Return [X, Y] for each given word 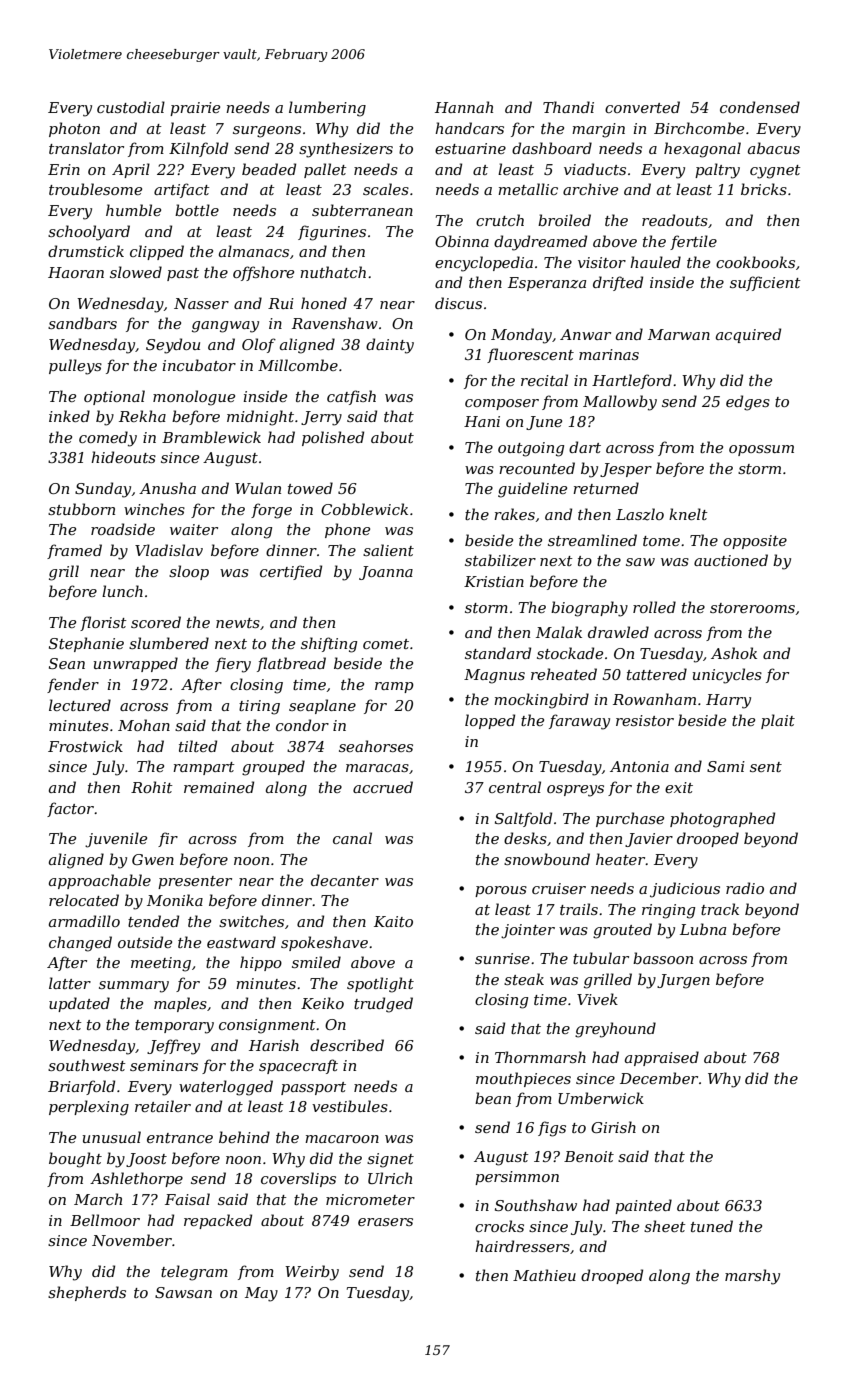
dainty [390, 346]
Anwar [585, 334]
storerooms [752, 608]
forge [271, 511]
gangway [225, 327]
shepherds [87, 1293]
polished [333, 438]
